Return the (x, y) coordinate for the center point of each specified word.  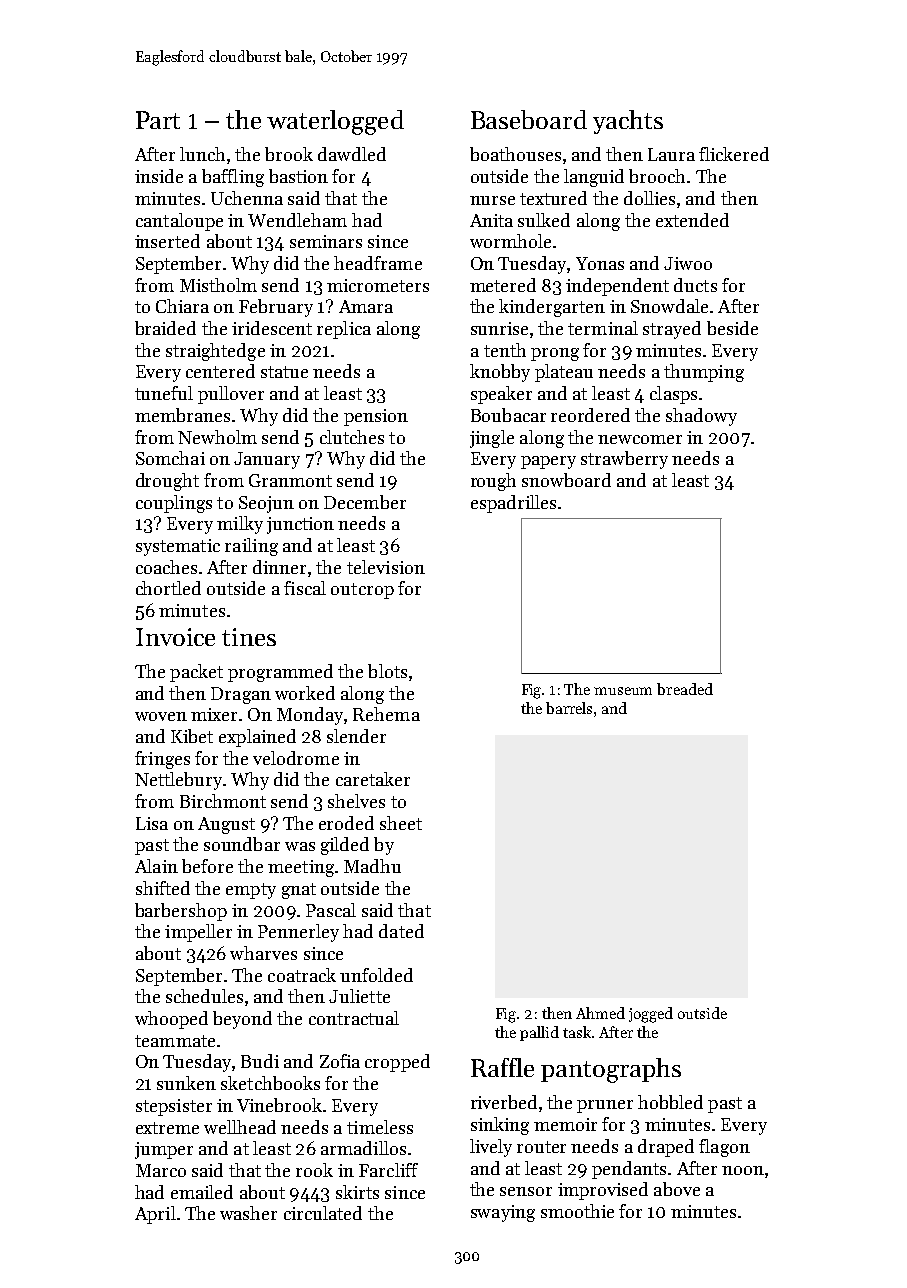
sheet (401, 823)
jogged (651, 1015)
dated (401, 931)
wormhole (510, 241)
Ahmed (600, 1013)
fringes (162, 760)
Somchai (170, 458)
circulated (323, 1213)
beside (732, 328)
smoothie (577, 1211)
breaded (685, 689)
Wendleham (297, 220)
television (386, 567)
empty (251, 891)
